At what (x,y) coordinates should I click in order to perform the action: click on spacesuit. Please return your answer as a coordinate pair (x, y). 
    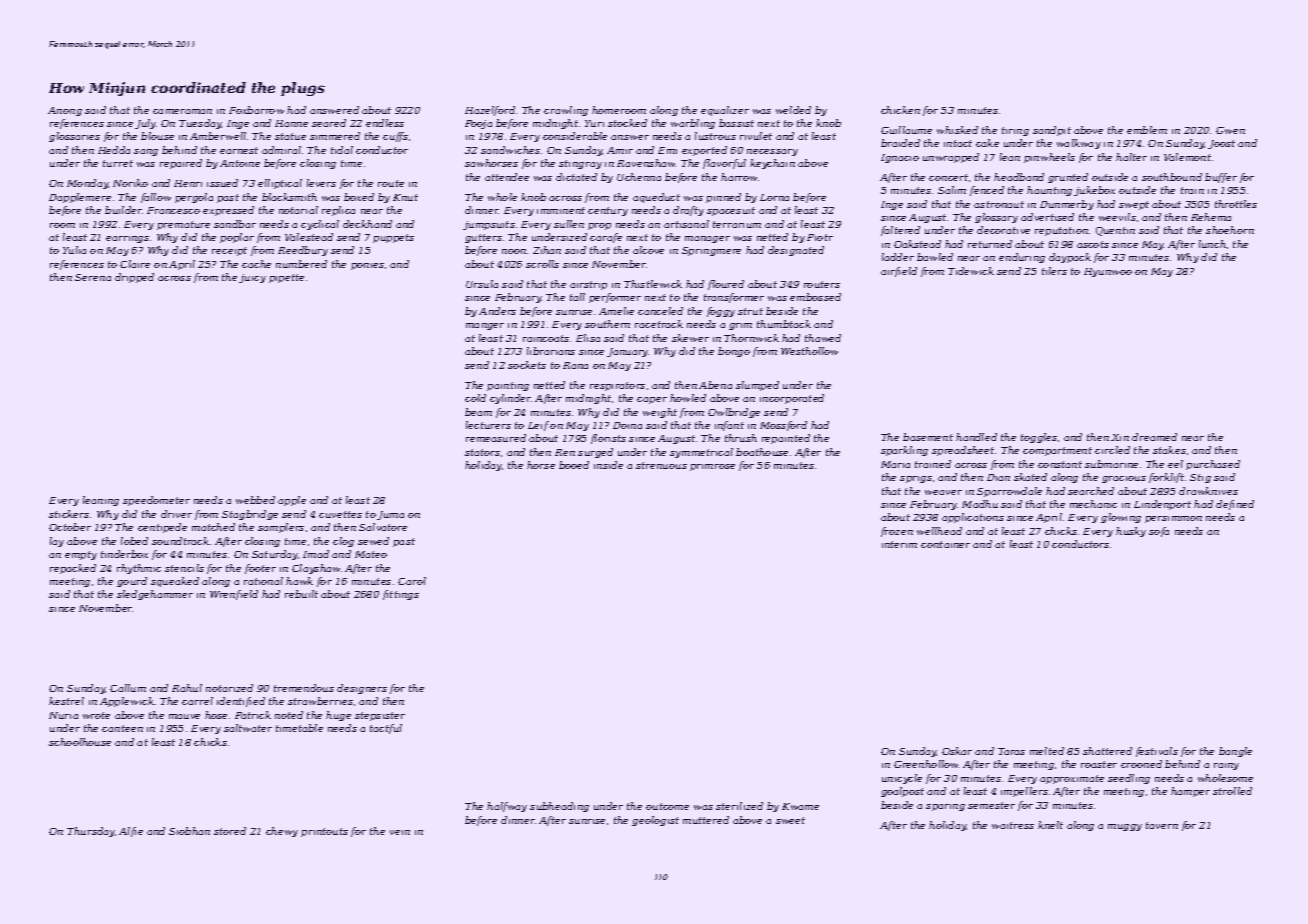
    Looking at the image, I should click on (731, 211).
